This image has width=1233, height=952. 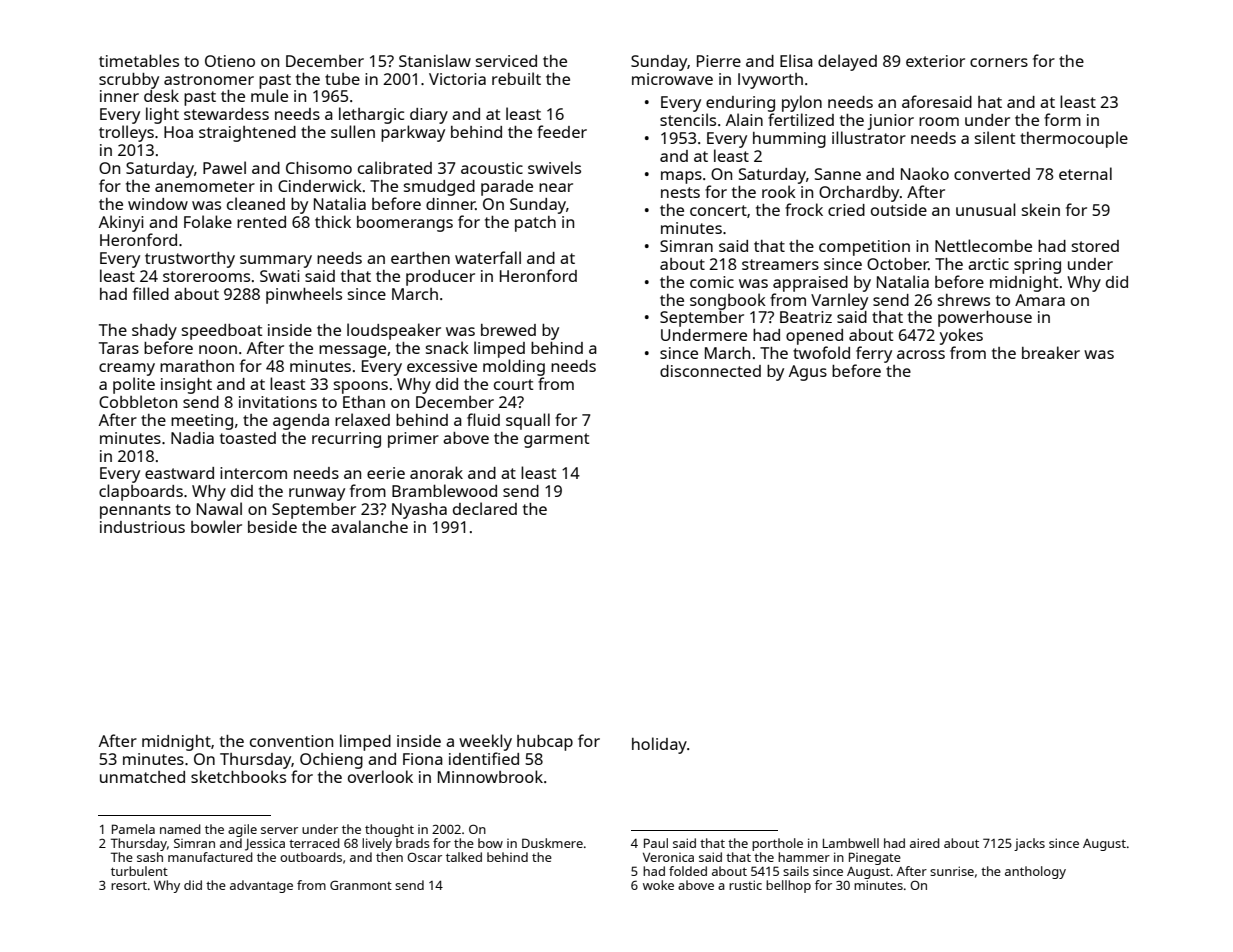 I want to click on Agus, so click(x=808, y=373).
